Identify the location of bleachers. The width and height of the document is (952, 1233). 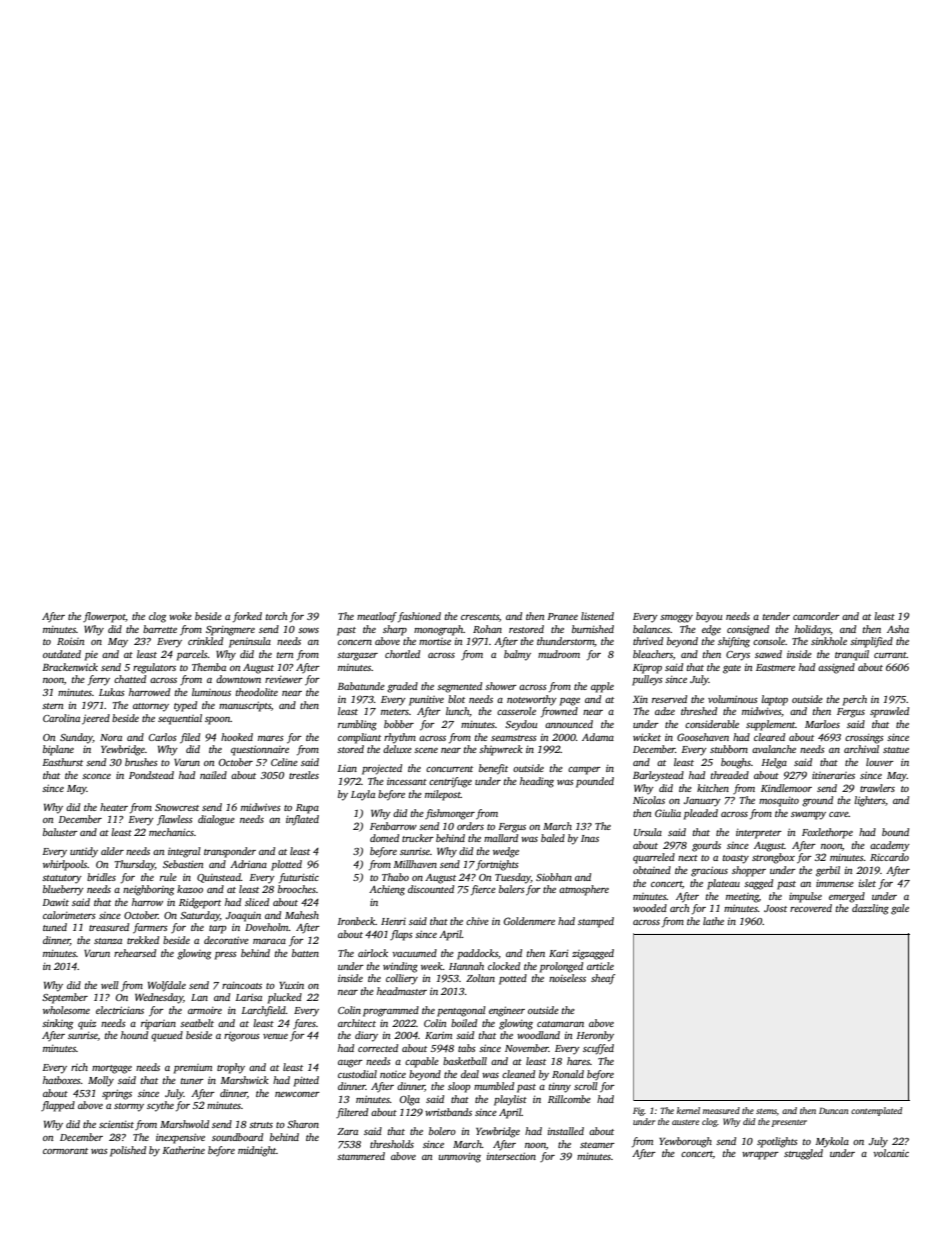
(653, 654).
